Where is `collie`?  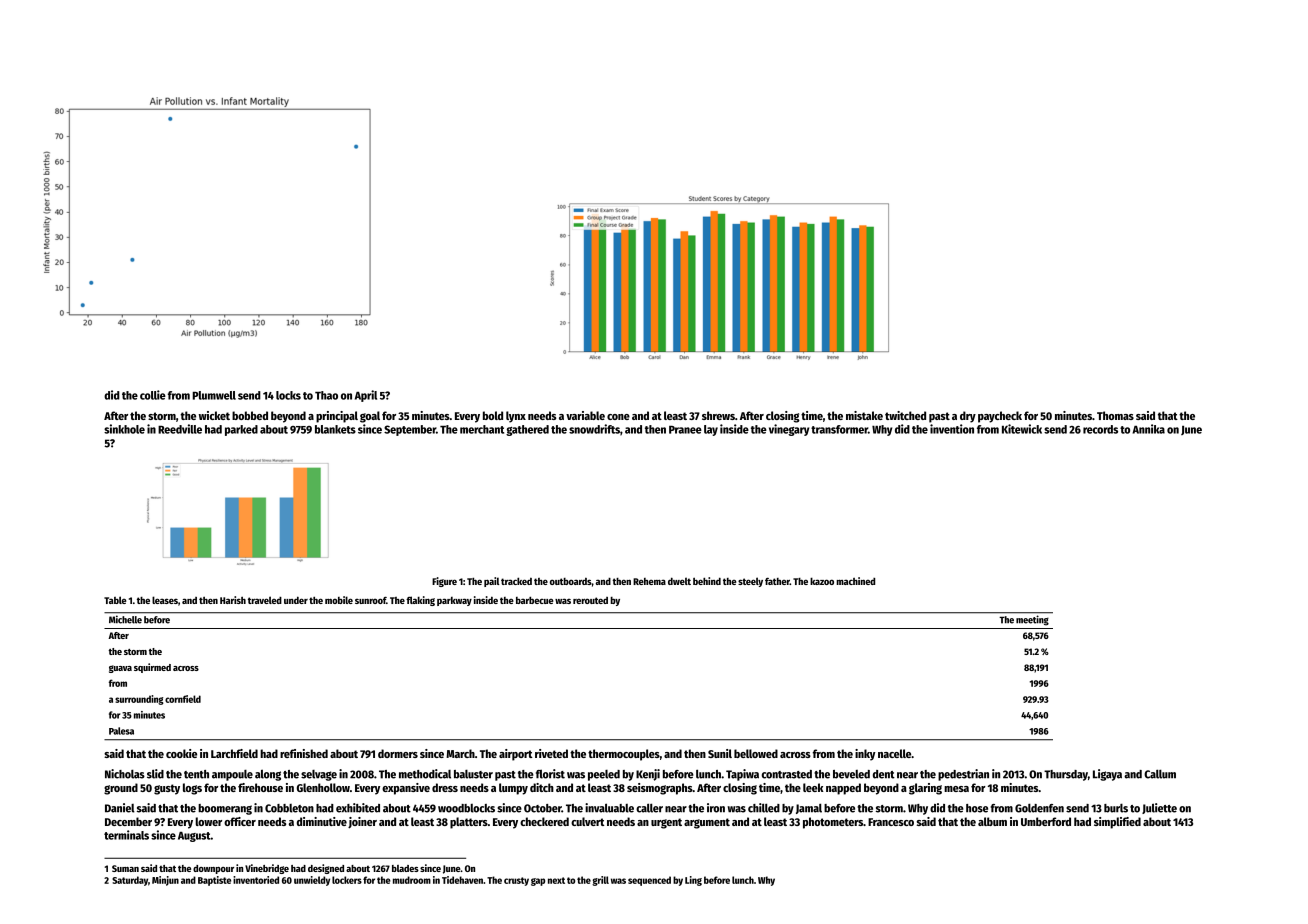 collie is located at coordinates (153, 395).
